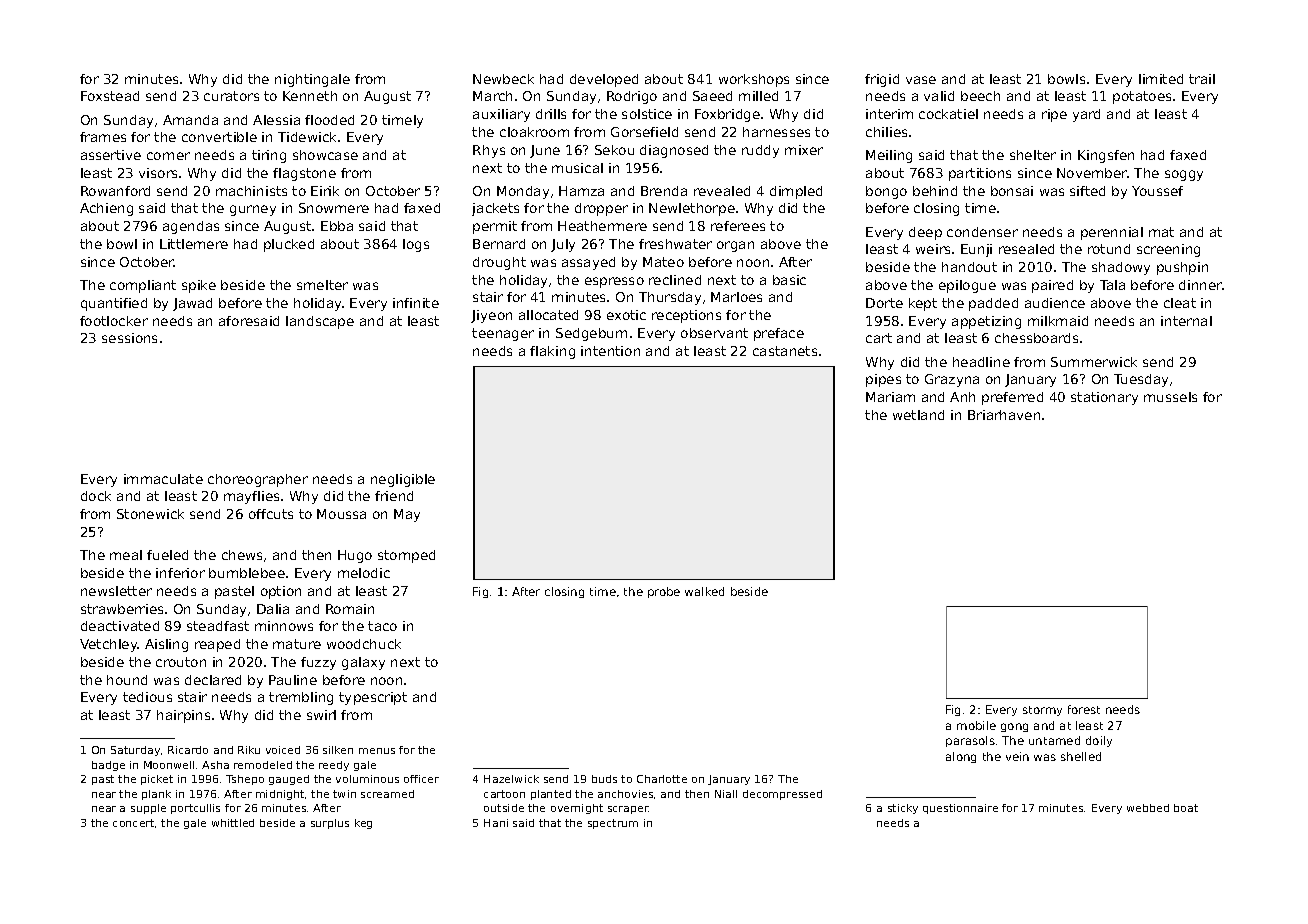 Image resolution: width=1308 pixels, height=924 pixels. What do you see at coordinates (110, 96) in the screenshot?
I see `Foxstead` at bounding box center [110, 96].
